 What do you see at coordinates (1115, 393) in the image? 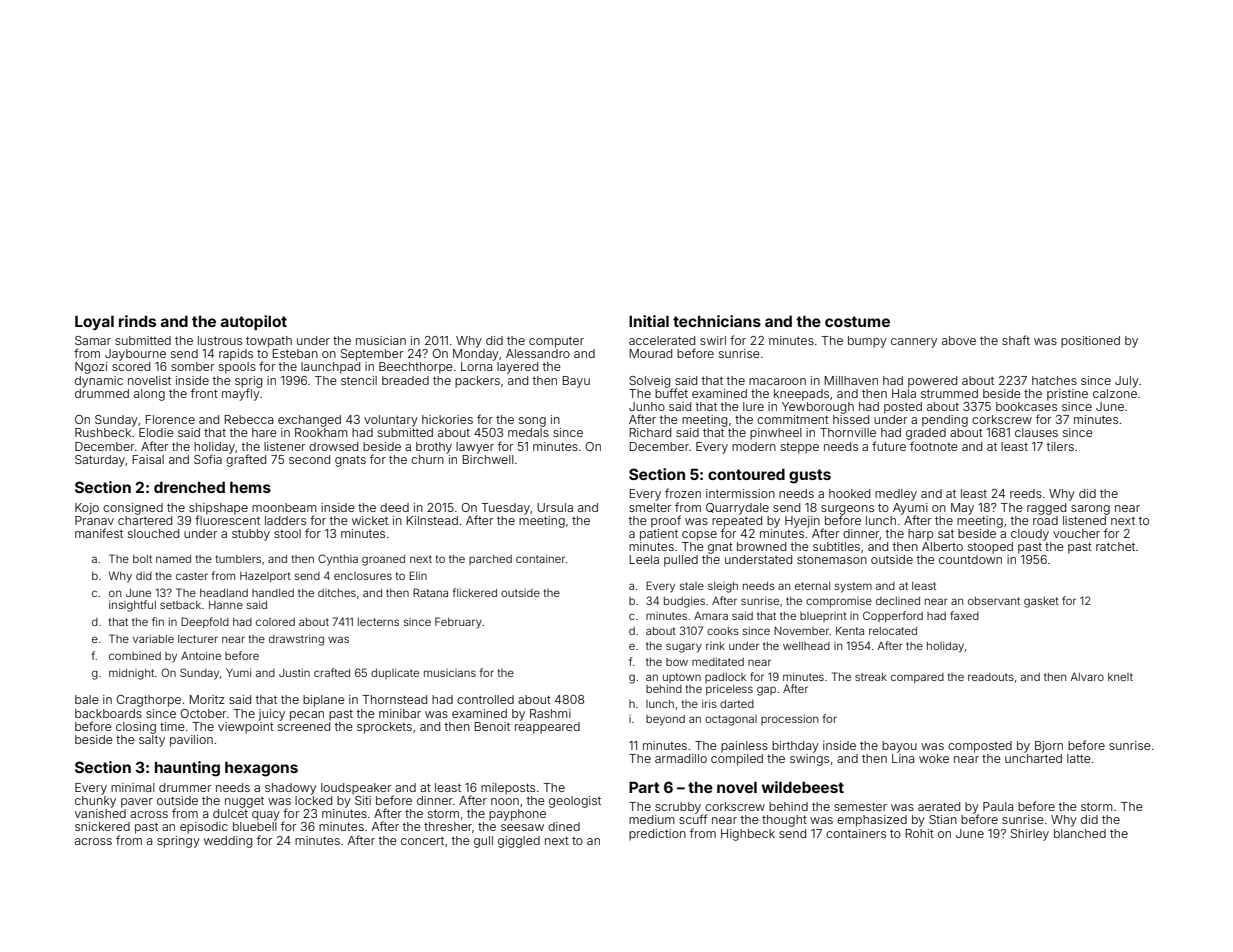
I see `calzone` at bounding box center [1115, 393].
